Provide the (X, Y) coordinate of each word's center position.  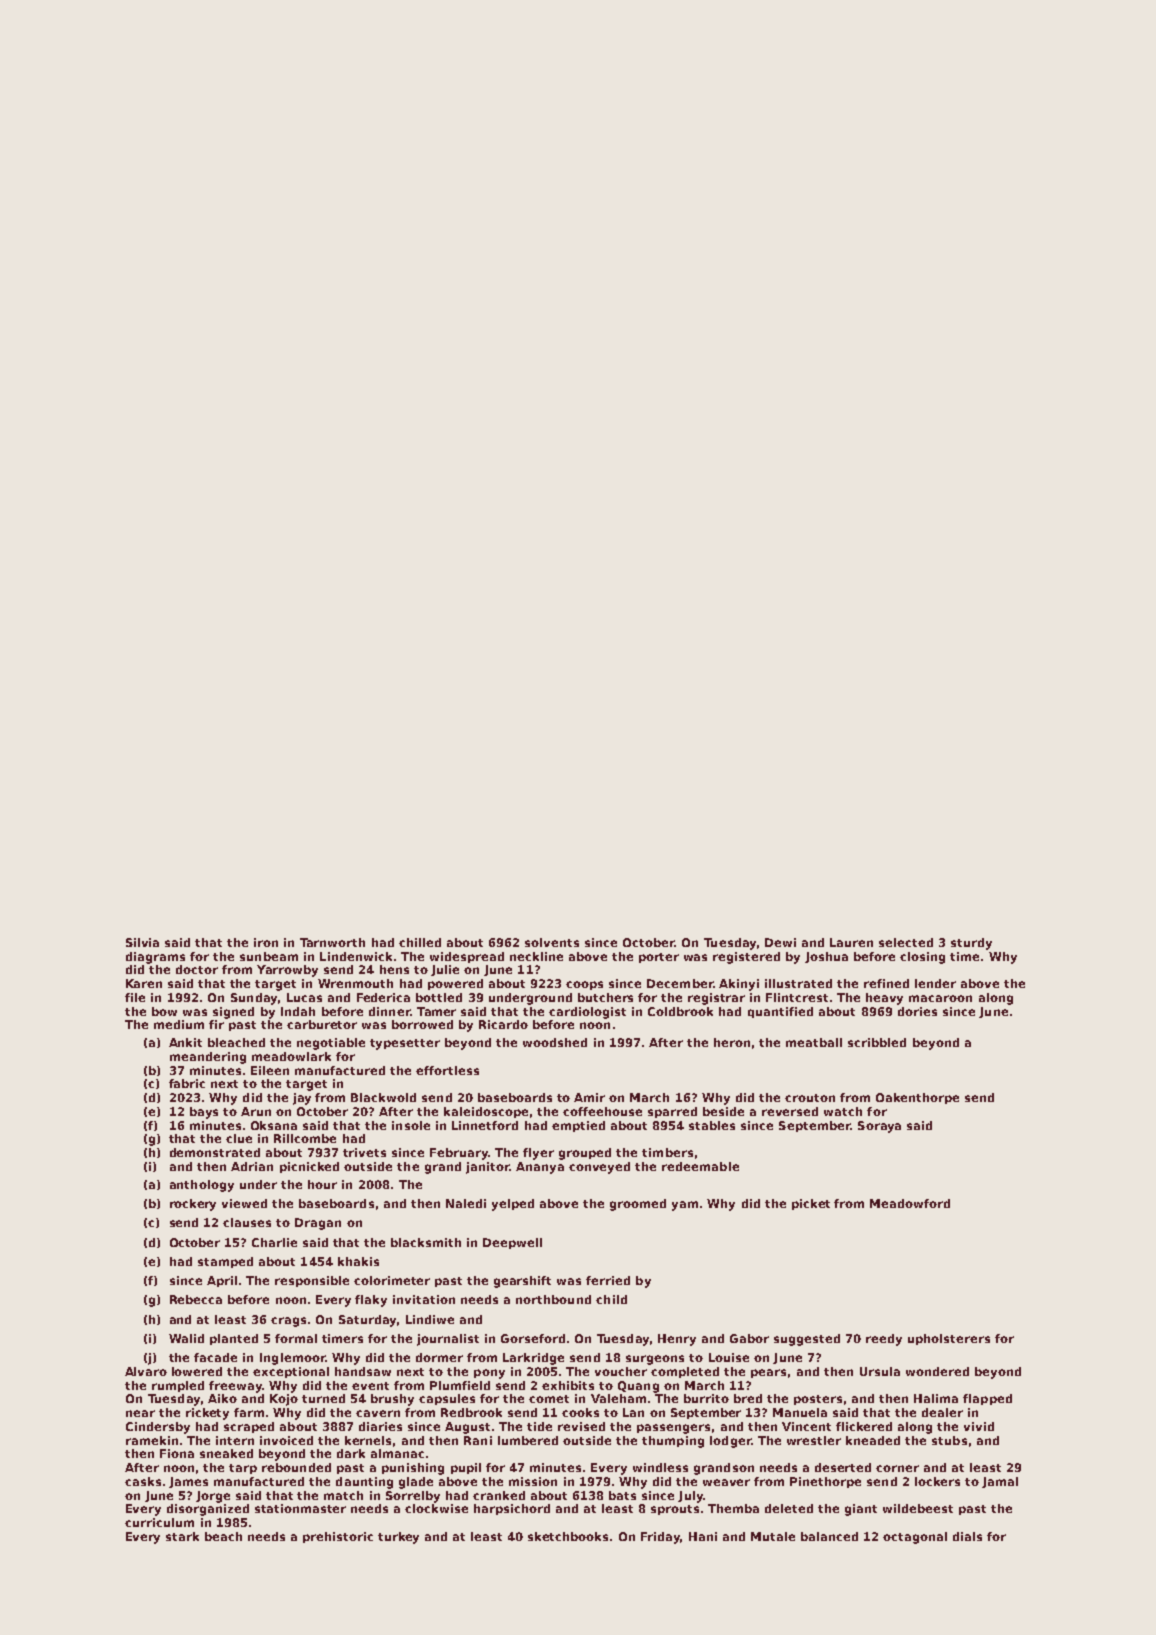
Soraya (879, 1127)
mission (533, 1481)
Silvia (142, 942)
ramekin (152, 1440)
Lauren (851, 942)
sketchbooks (568, 1536)
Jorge (213, 1497)
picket (811, 1204)
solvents (552, 942)
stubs (949, 1440)
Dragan (318, 1224)
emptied (578, 1126)
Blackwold (383, 1097)
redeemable (700, 1166)
